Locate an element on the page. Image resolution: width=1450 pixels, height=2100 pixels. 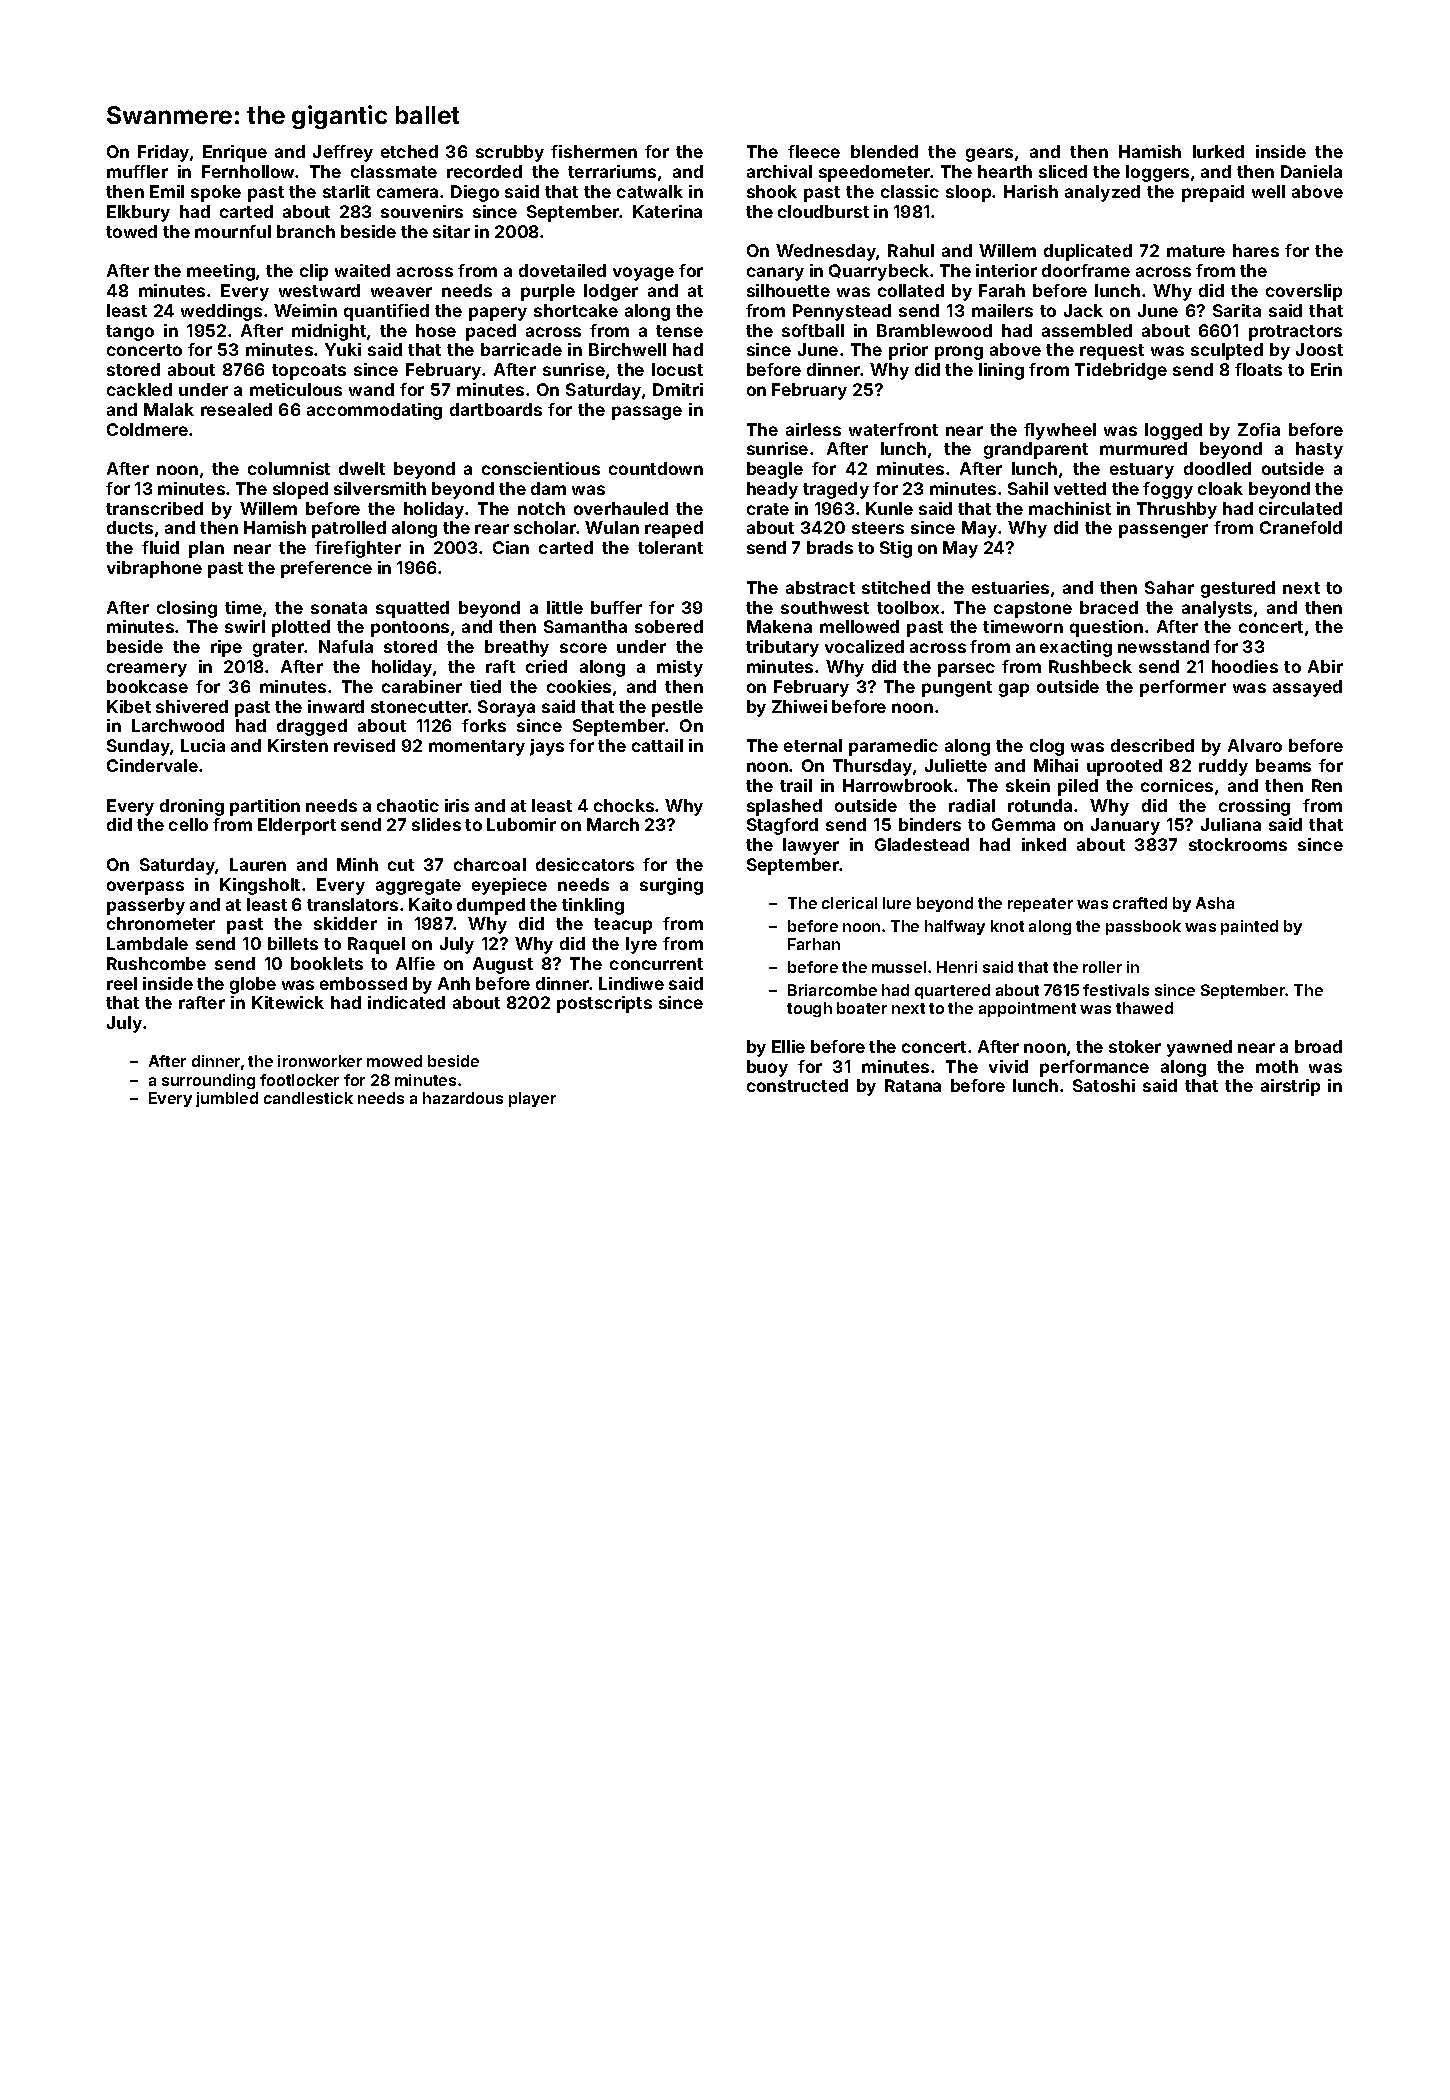
Nafula is located at coordinates (346, 646).
